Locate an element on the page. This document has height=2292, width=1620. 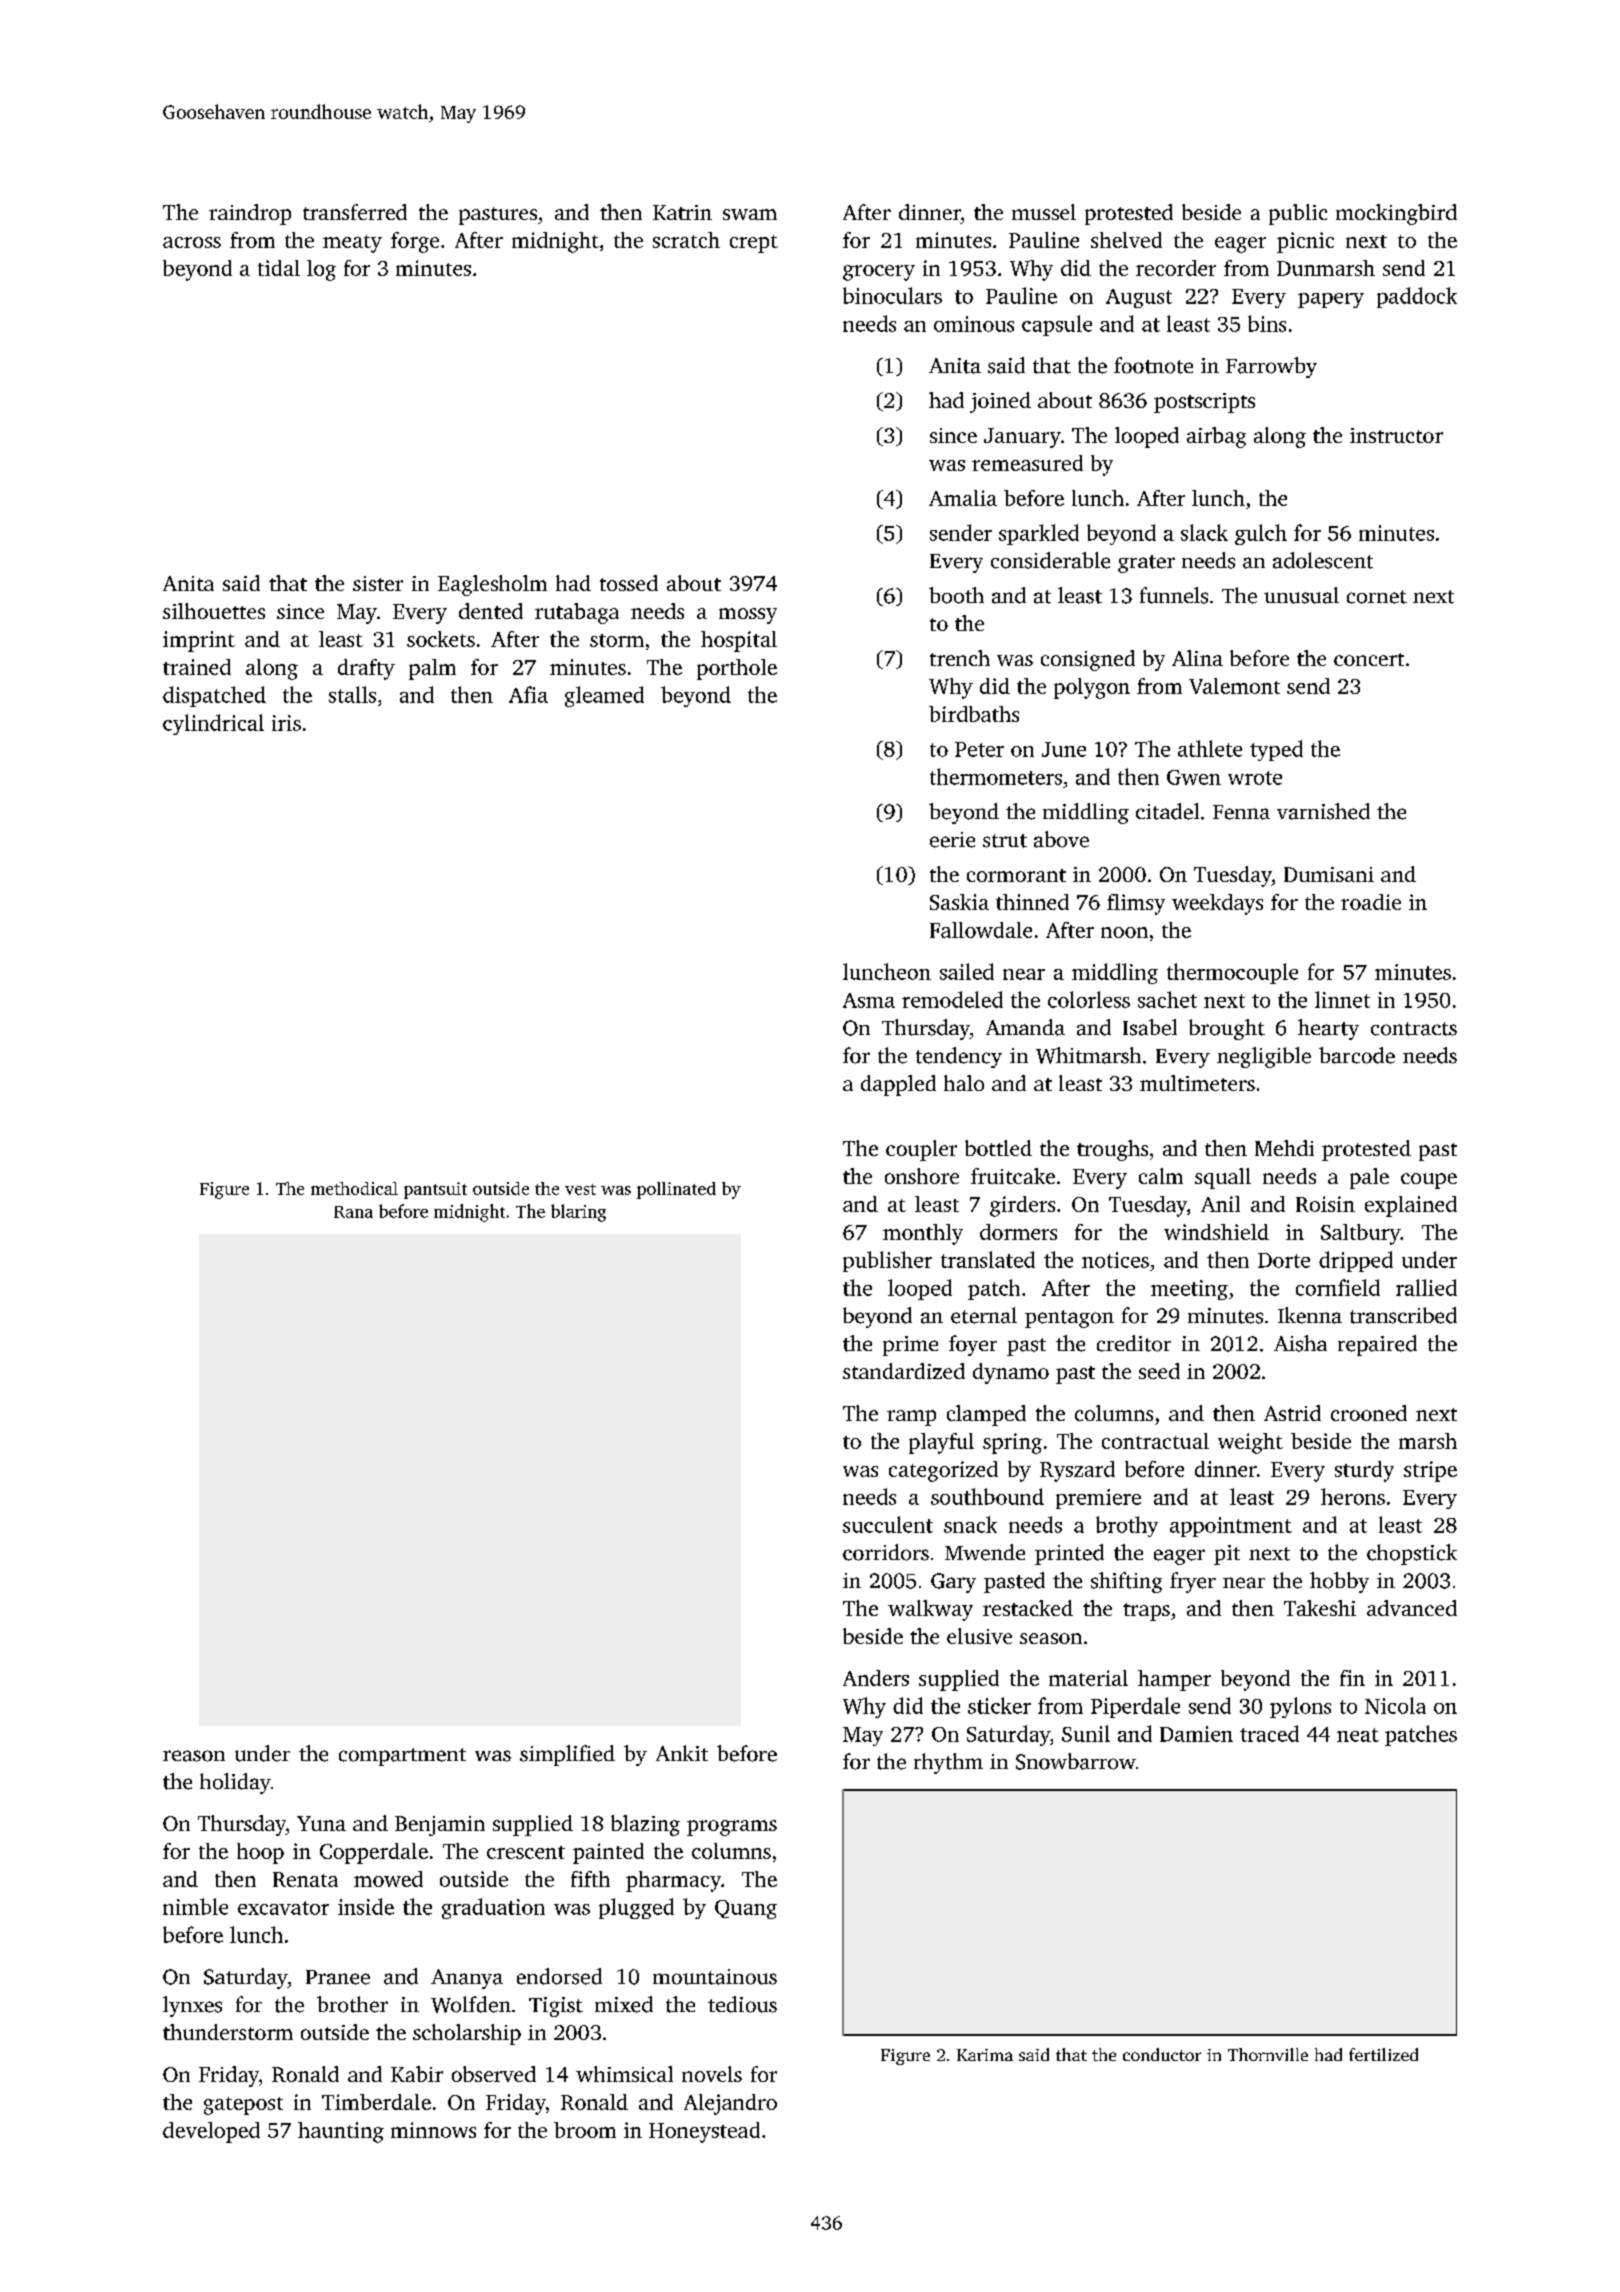
methodical is located at coordinates (354, 1188).
